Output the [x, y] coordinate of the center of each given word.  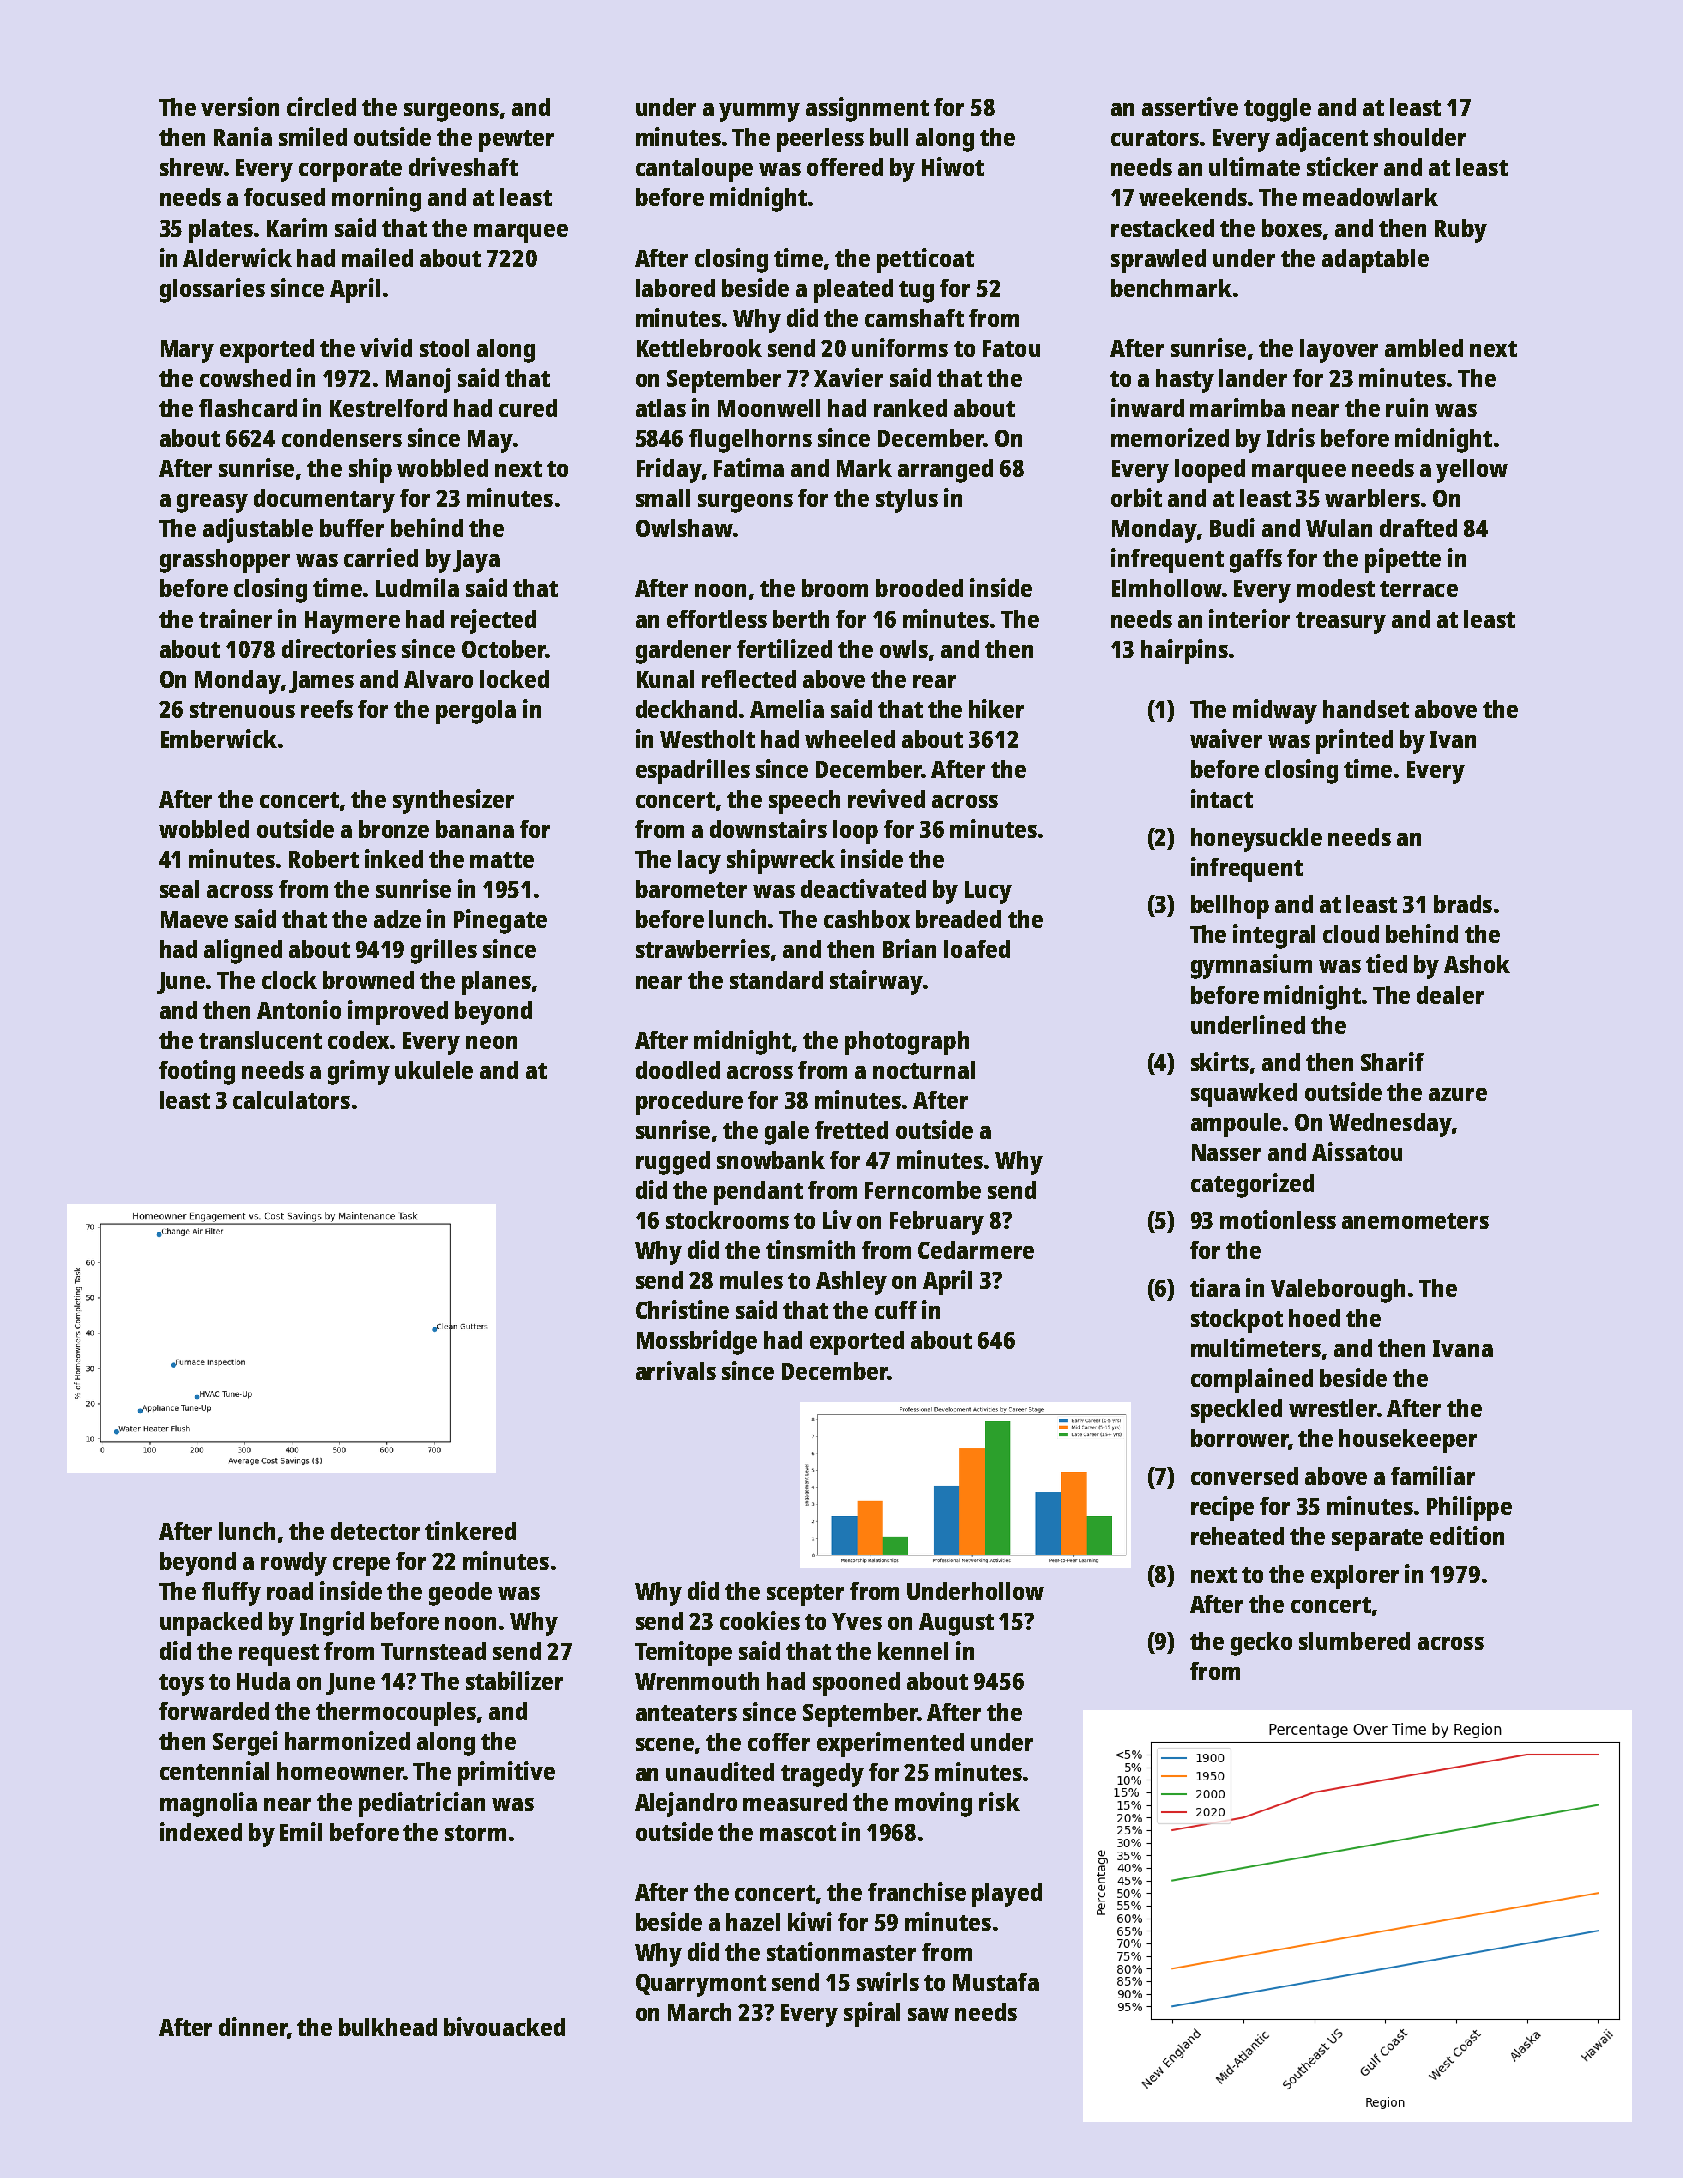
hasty [1185, 381]
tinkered [470, 1530]
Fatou [1011, 348]
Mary [187, 351]
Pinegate [500, 921]
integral [1274, 936]
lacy [699, 862]
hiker [996, 708]
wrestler [1333, 1408]
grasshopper [225, 561]
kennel [913, 1651]
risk [999, 1801]
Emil [301, 1831]
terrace [1419, 589]
